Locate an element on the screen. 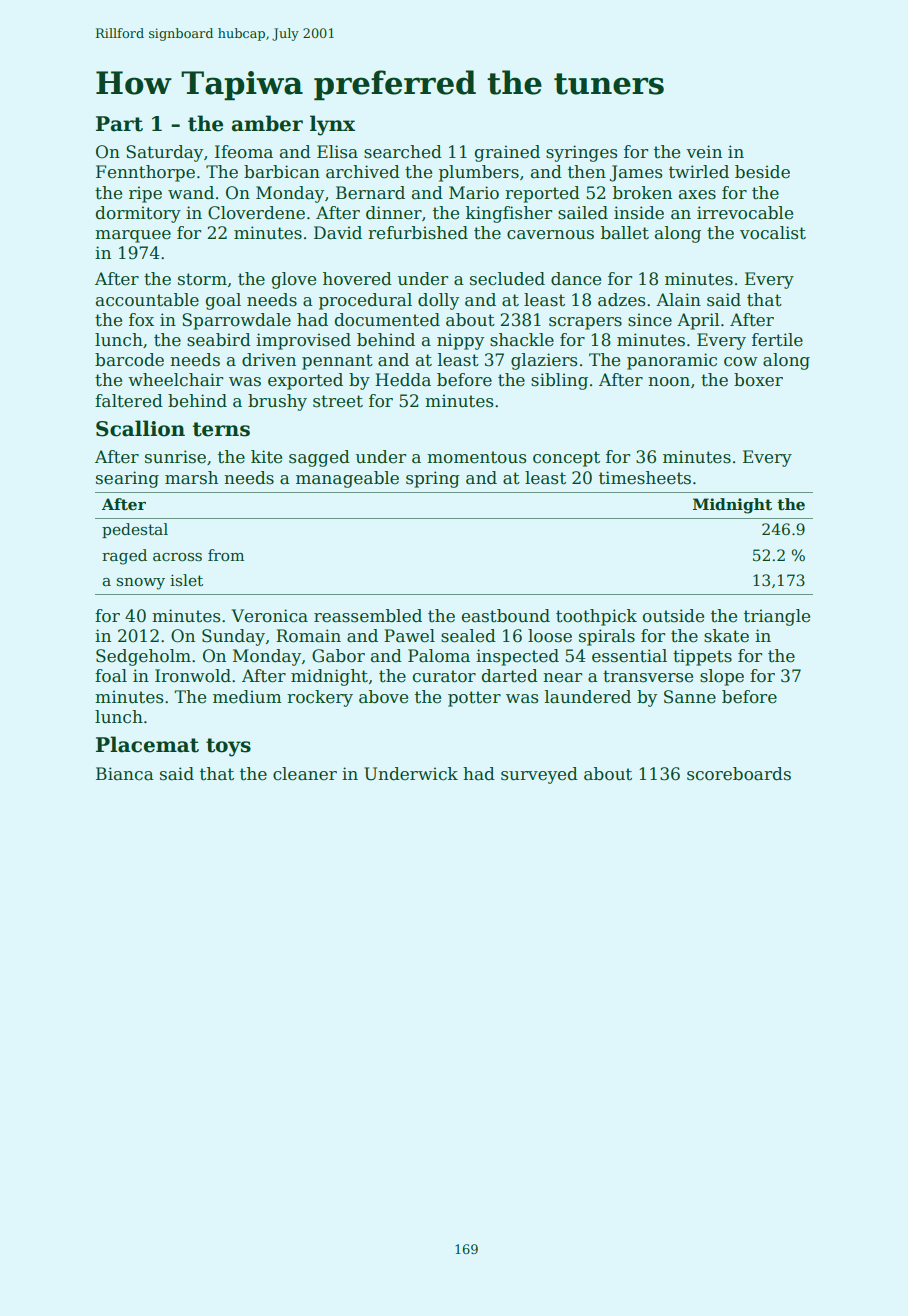  barcode is located at coordinates (129, 360).
